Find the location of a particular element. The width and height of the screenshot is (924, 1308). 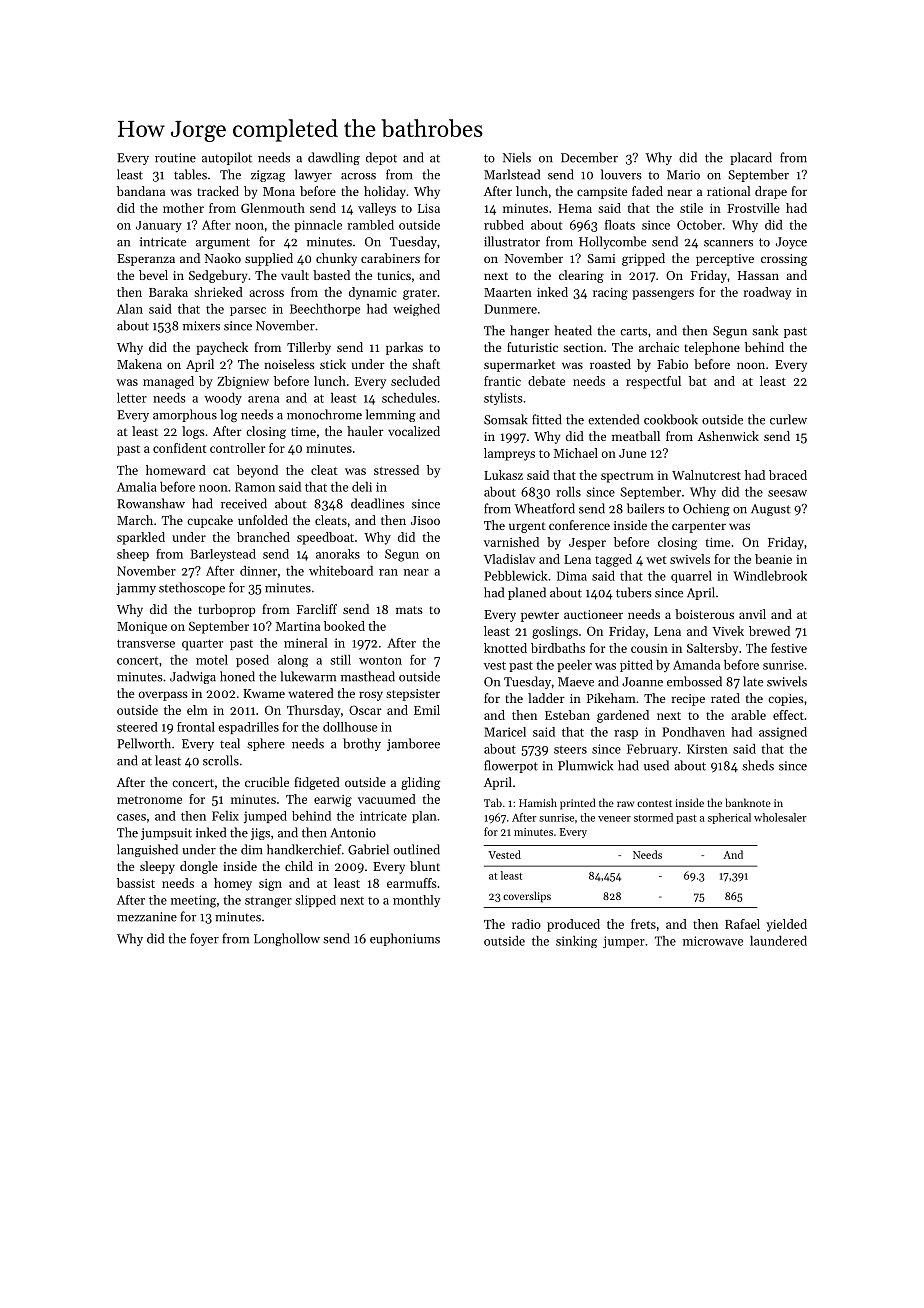

jumper is located at coordinates (624, 942).
